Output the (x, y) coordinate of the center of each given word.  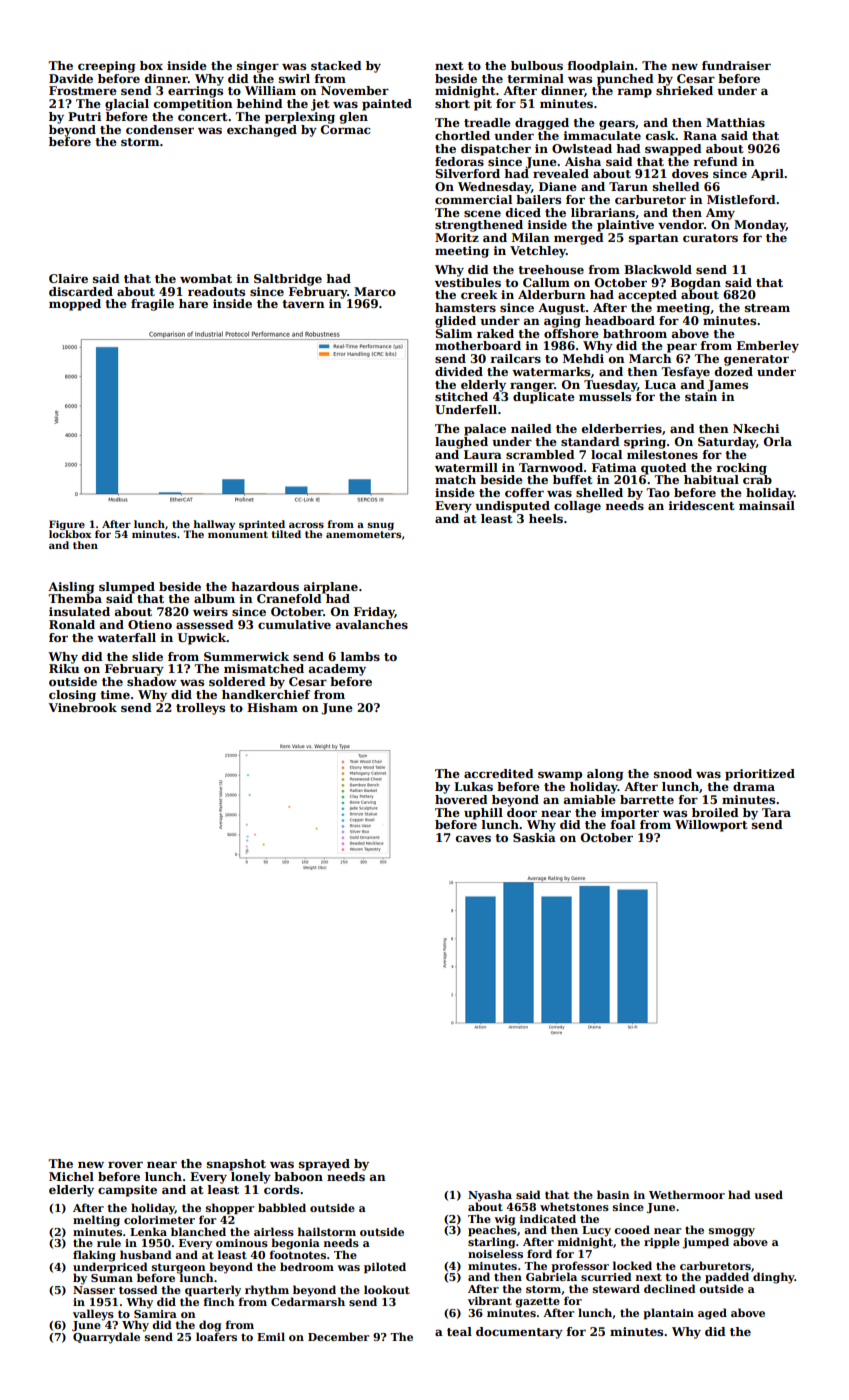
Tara (776, 812)
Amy (720, 214)
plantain (668, 1313)
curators (710, 238)
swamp (560, 776)
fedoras (459, 161)
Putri (84, 116)
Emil (271, 1336)
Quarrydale (106, 1338)
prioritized (760, 775)
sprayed (324, 1165)
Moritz (457, 237)
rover (125, 1164)
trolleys (200, 709)
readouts (216, 291)
